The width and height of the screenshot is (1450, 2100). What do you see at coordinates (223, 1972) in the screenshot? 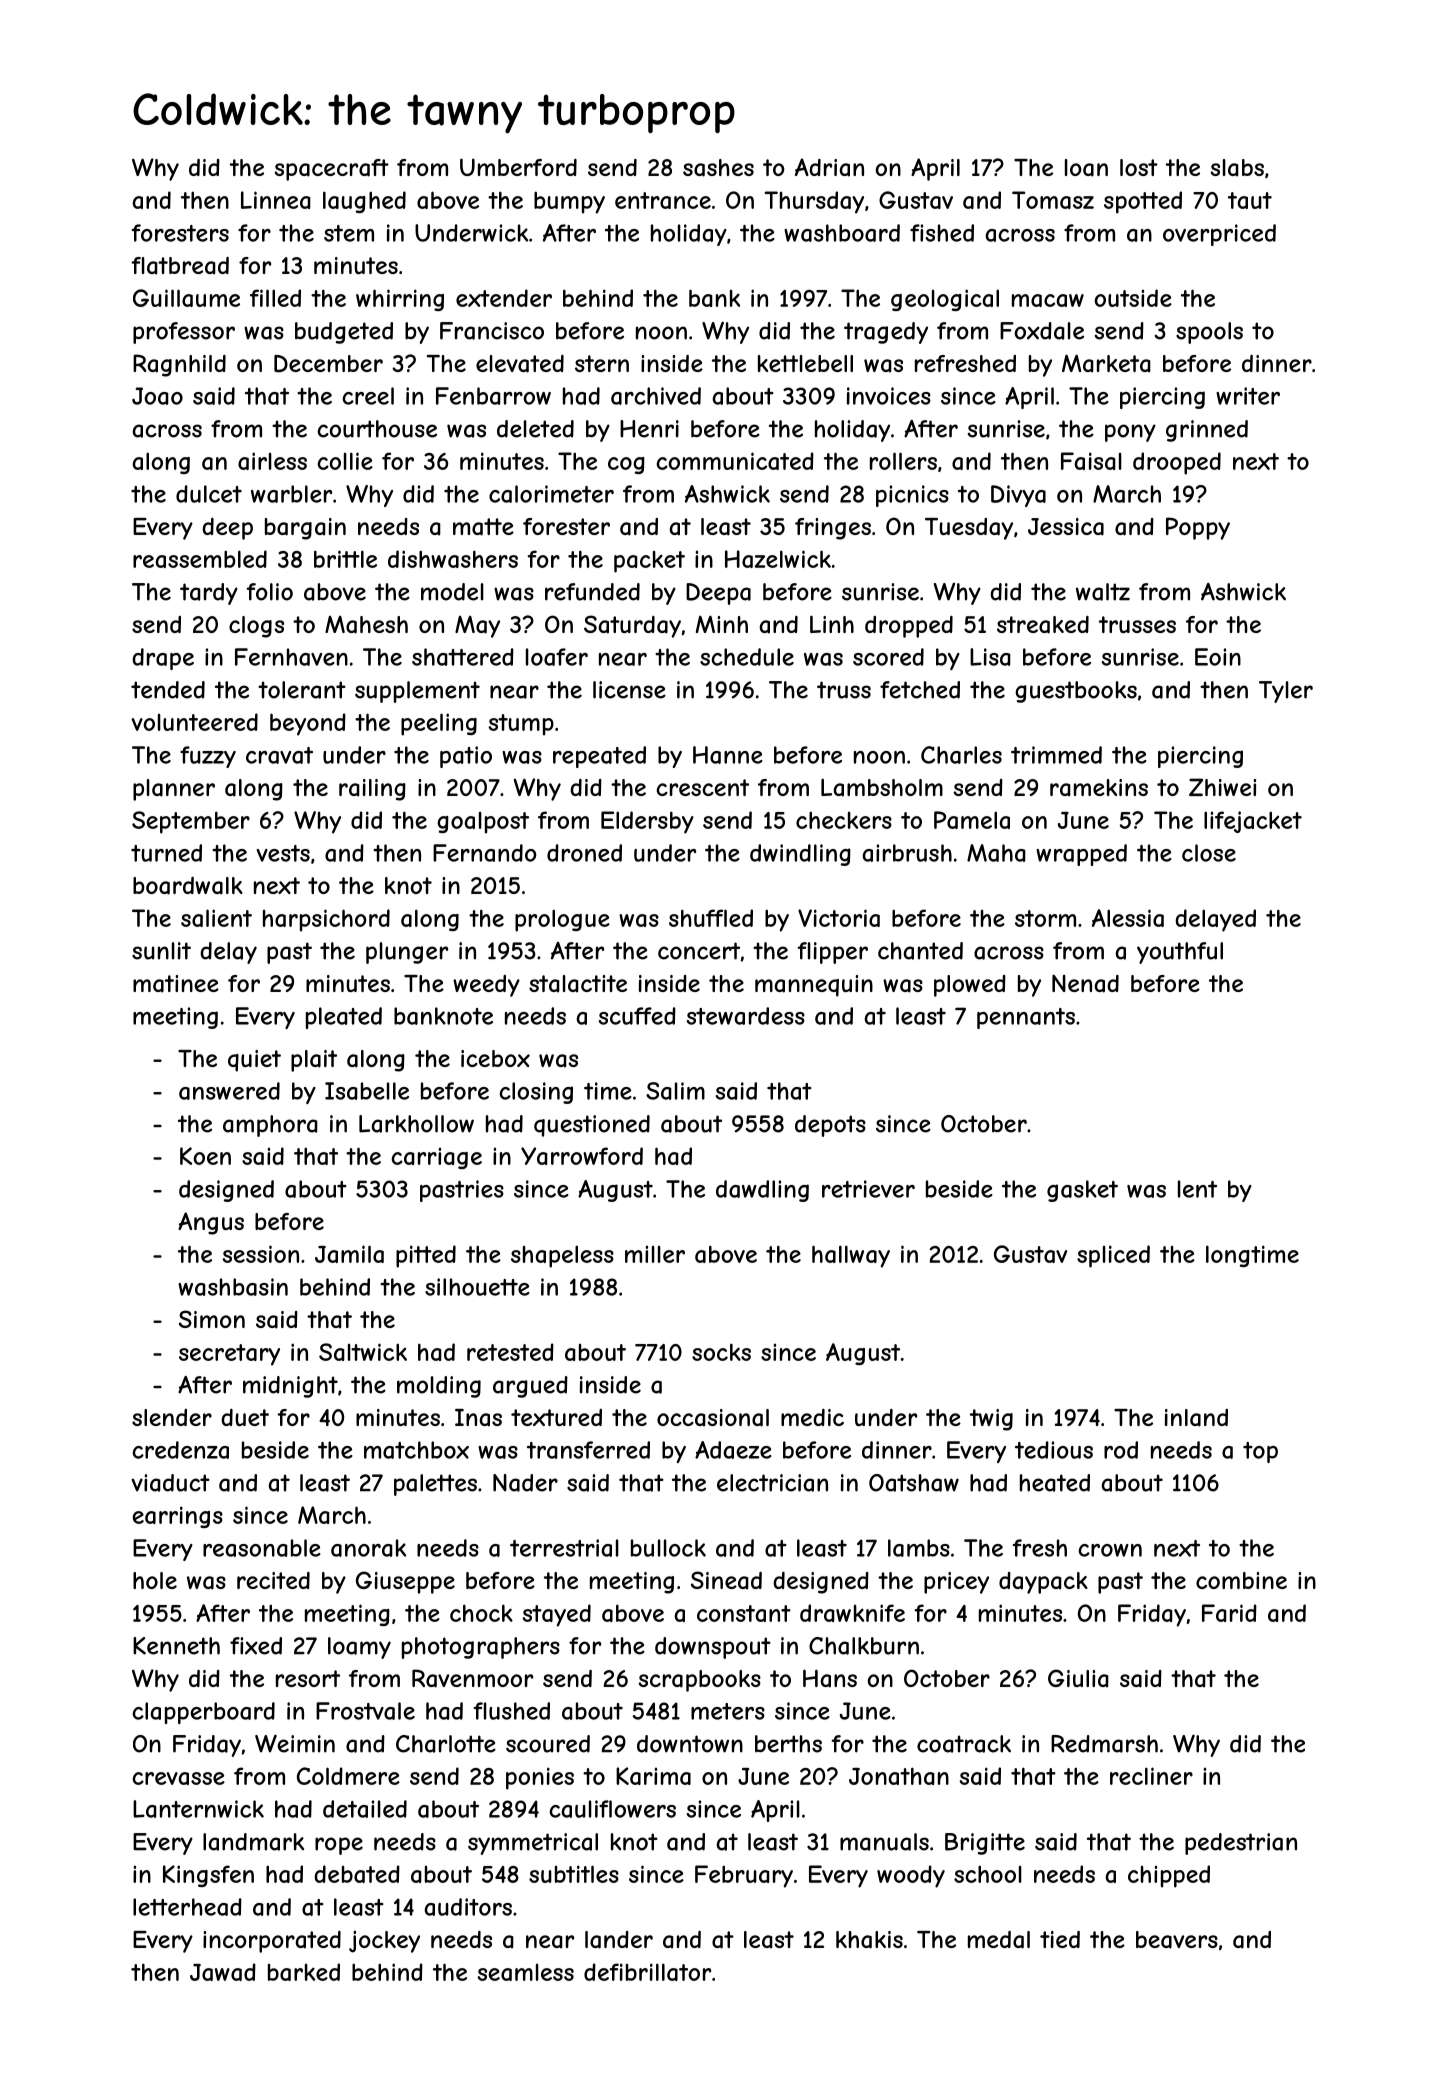
I see `Jawad` at bounding box center [223, 1972].
